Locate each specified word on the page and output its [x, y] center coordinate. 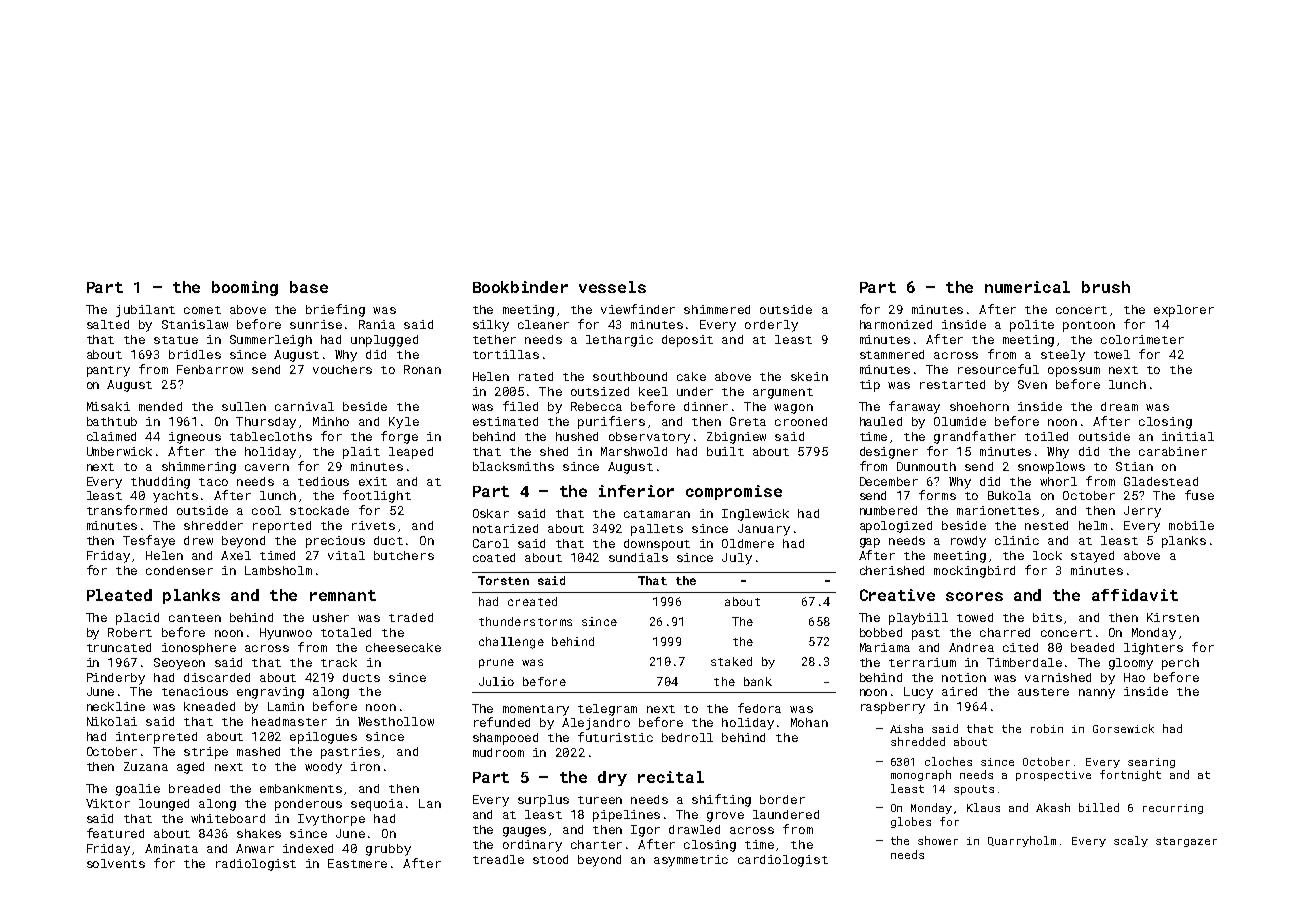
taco [213, 482]
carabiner [1173, 451]
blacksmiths [513, 466]
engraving [270, 693]
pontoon [1089, 326]
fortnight [1130, 775]
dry [612, 778]
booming [245, 288]
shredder [213, 525]
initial [1188, 436]
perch [1180, 664]
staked [731, 661]
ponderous [308, 805]
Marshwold [634, 451]
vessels [612, 287]
